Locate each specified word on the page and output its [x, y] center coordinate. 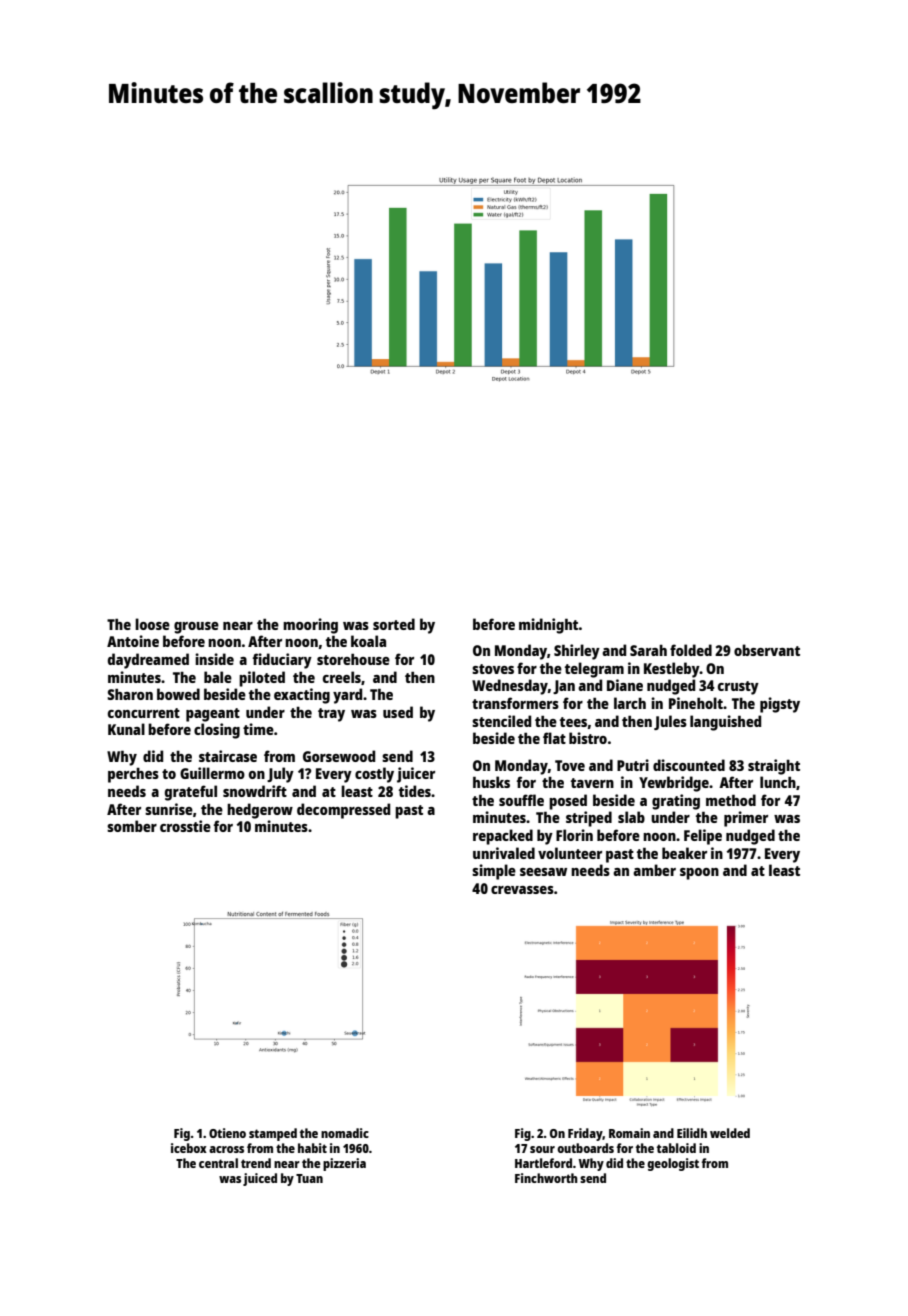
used [398, 712]
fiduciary [282, 661]
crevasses [522, 890]
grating [676, 802]
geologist [673, 1164]
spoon [699, 874]
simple [494, 872]
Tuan [309, 1178]
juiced [260, 1179]
